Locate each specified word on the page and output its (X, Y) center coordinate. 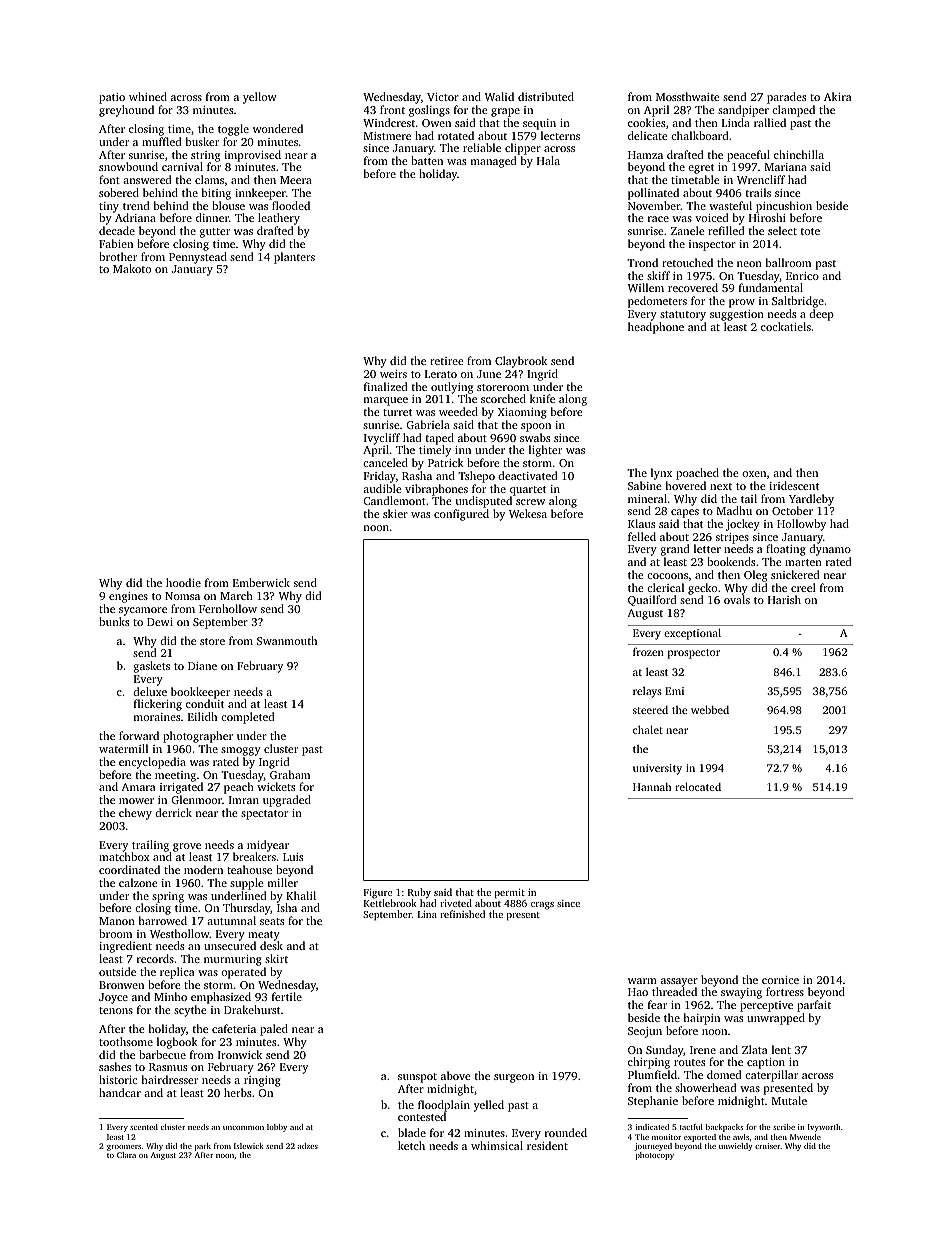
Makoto (132, 268)
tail (749, 498)
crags (542, 906)
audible (382, 488)
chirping (649, 1063)
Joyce (113, 998)
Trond (642, 262)
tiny (109, 208)
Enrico (802, 276)
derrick (173, 812)
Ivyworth (824, 1128)
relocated (698, 786)
